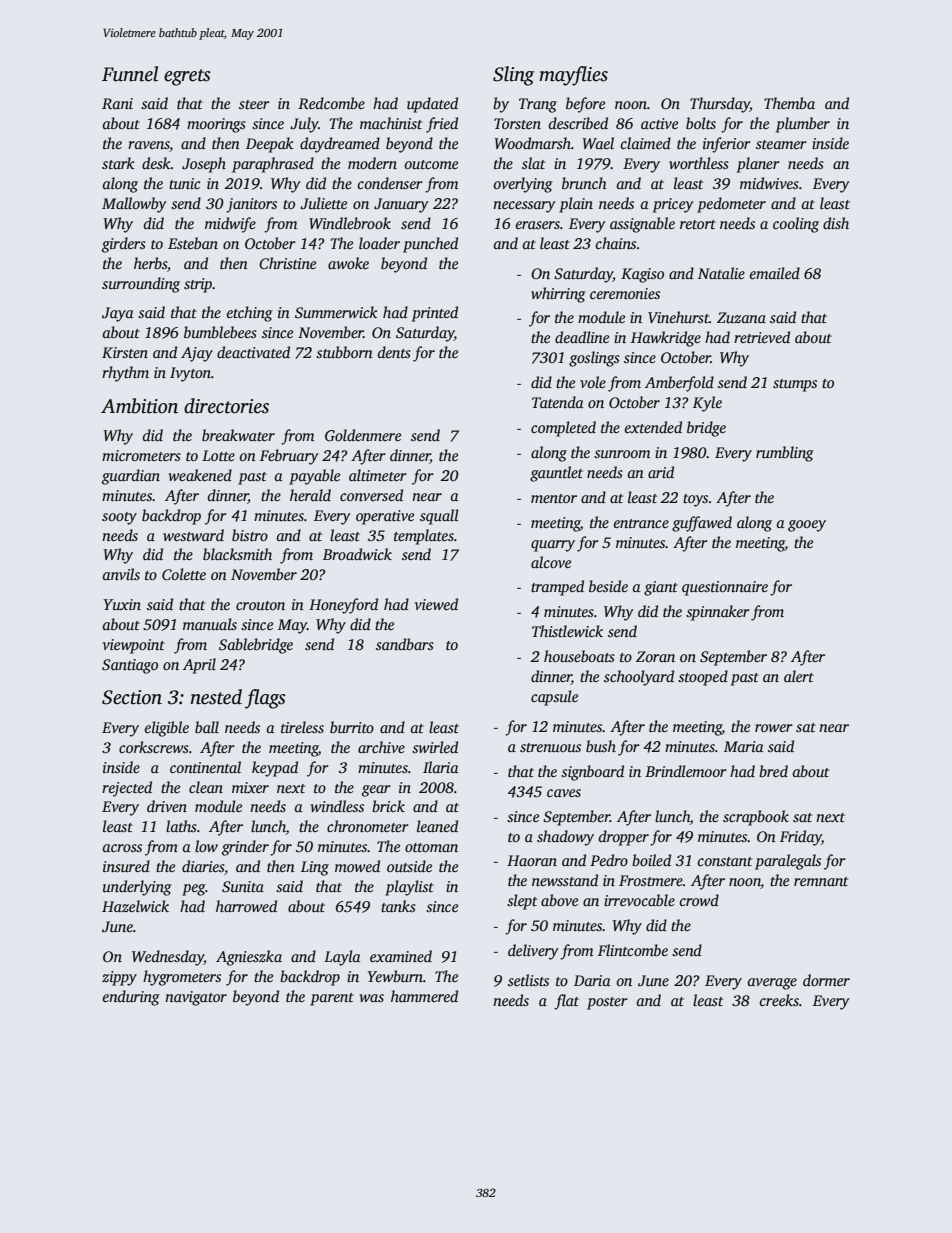 Image resolution: width=952 pixels, height=1233 pixels. What do you see at coordinates (725, 588) in the image?
I see `questionnaire` at bounding box center [725, 588].
